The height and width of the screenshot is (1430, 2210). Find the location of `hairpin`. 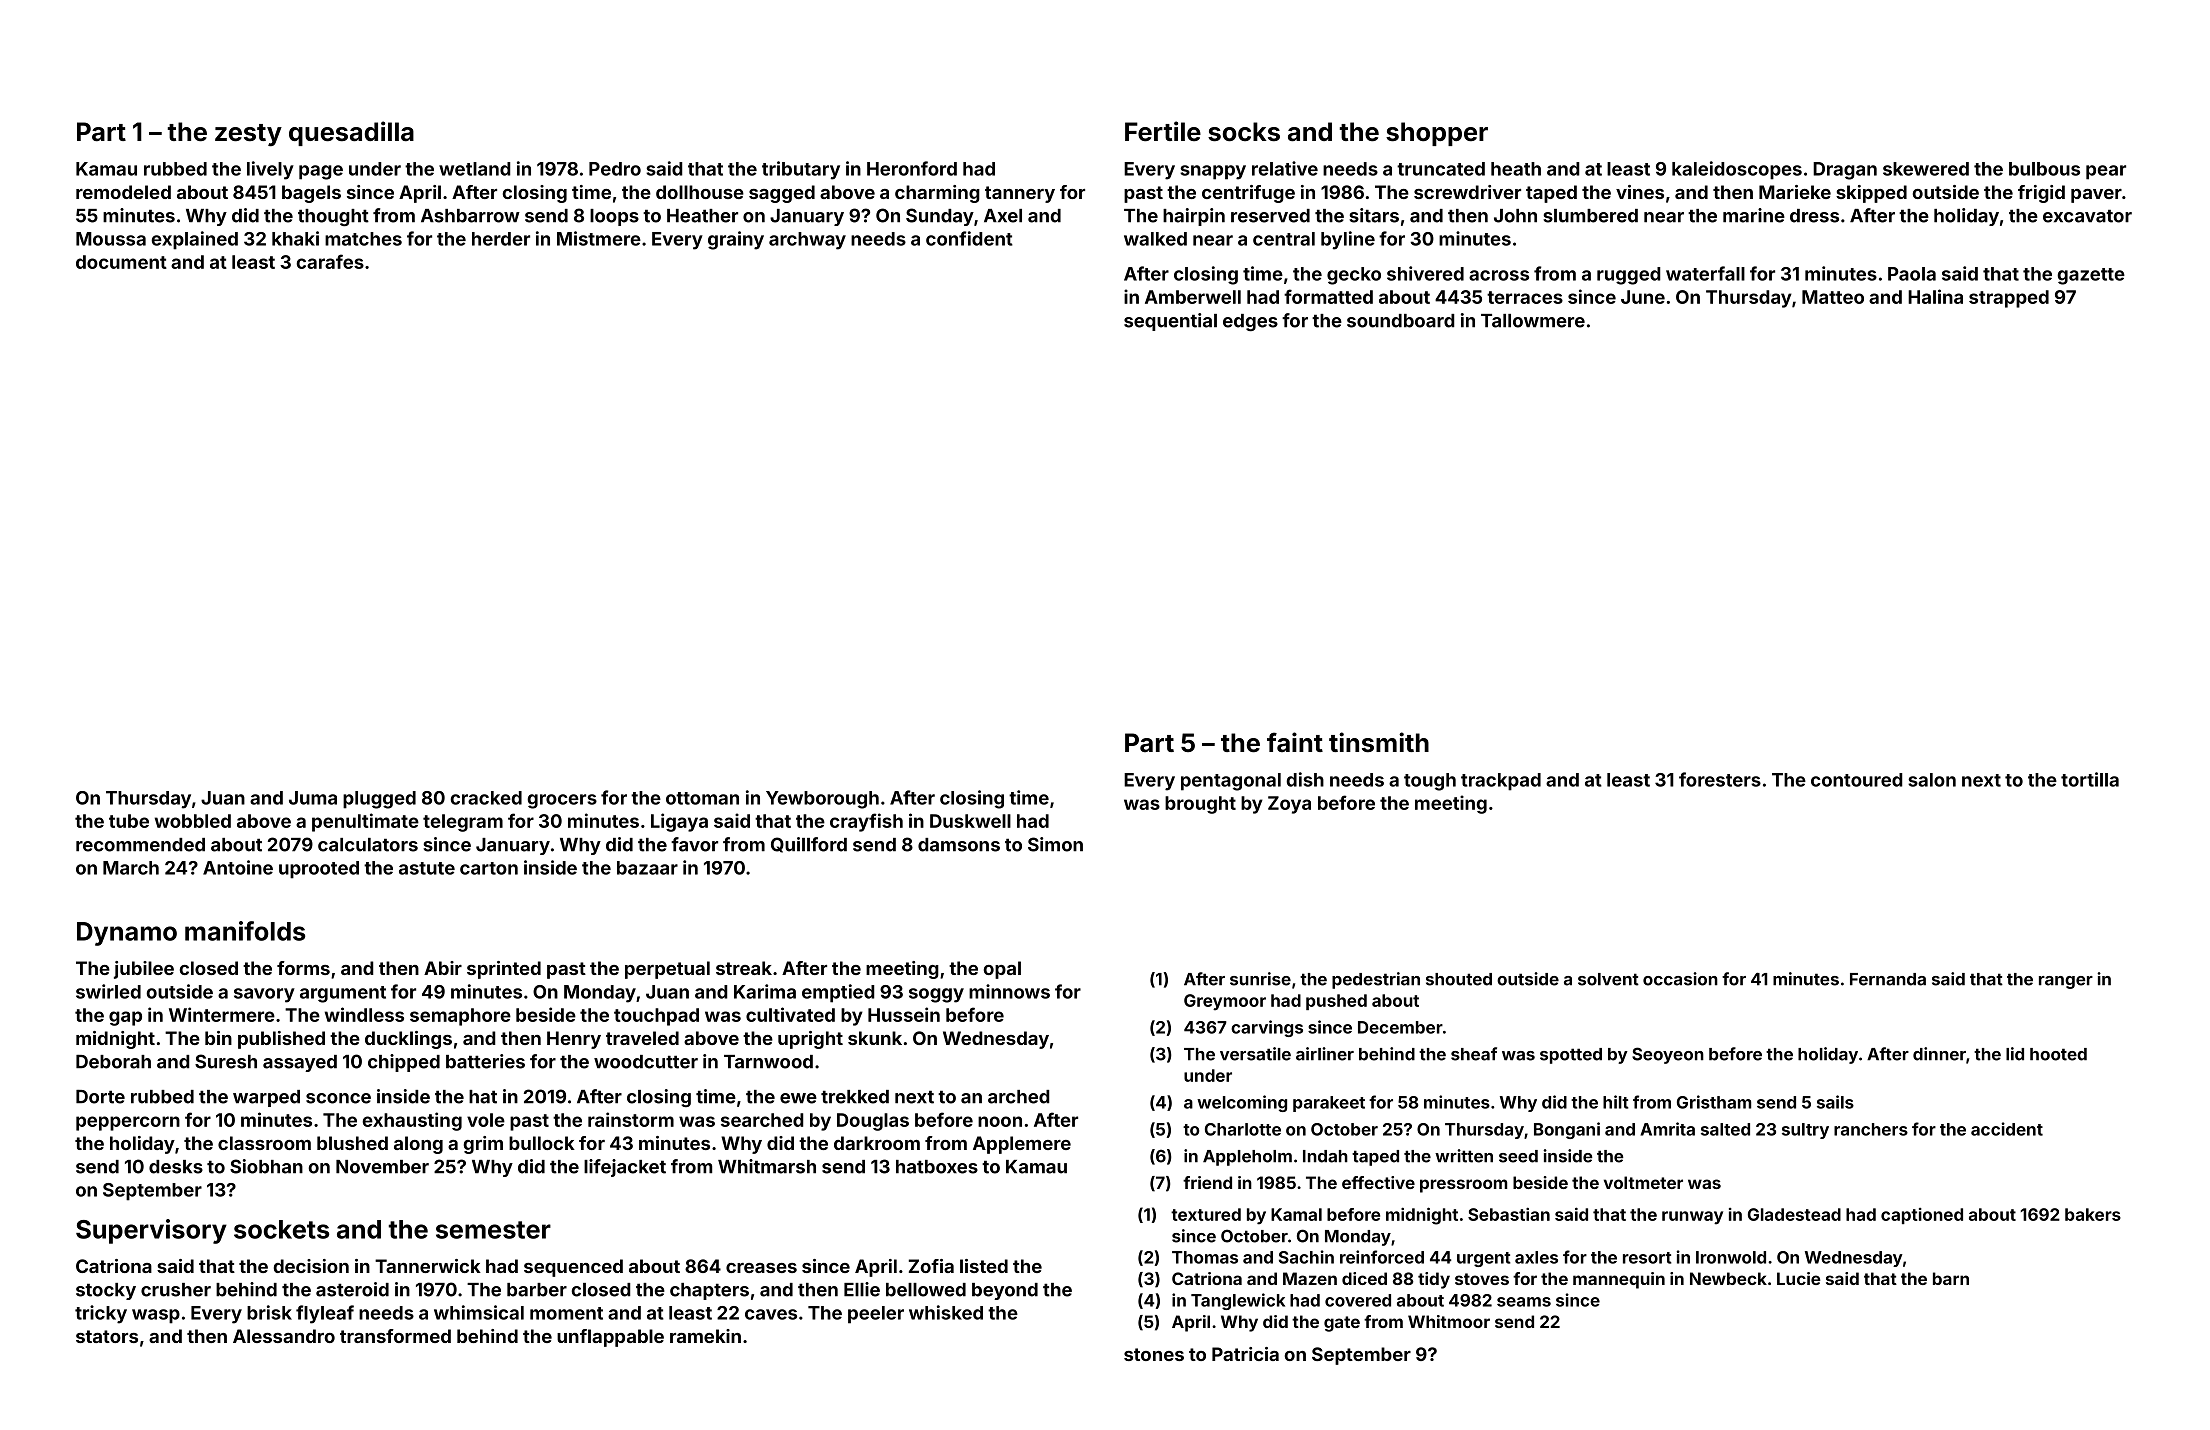

hairpin is located at coordinates (1194, 217).
